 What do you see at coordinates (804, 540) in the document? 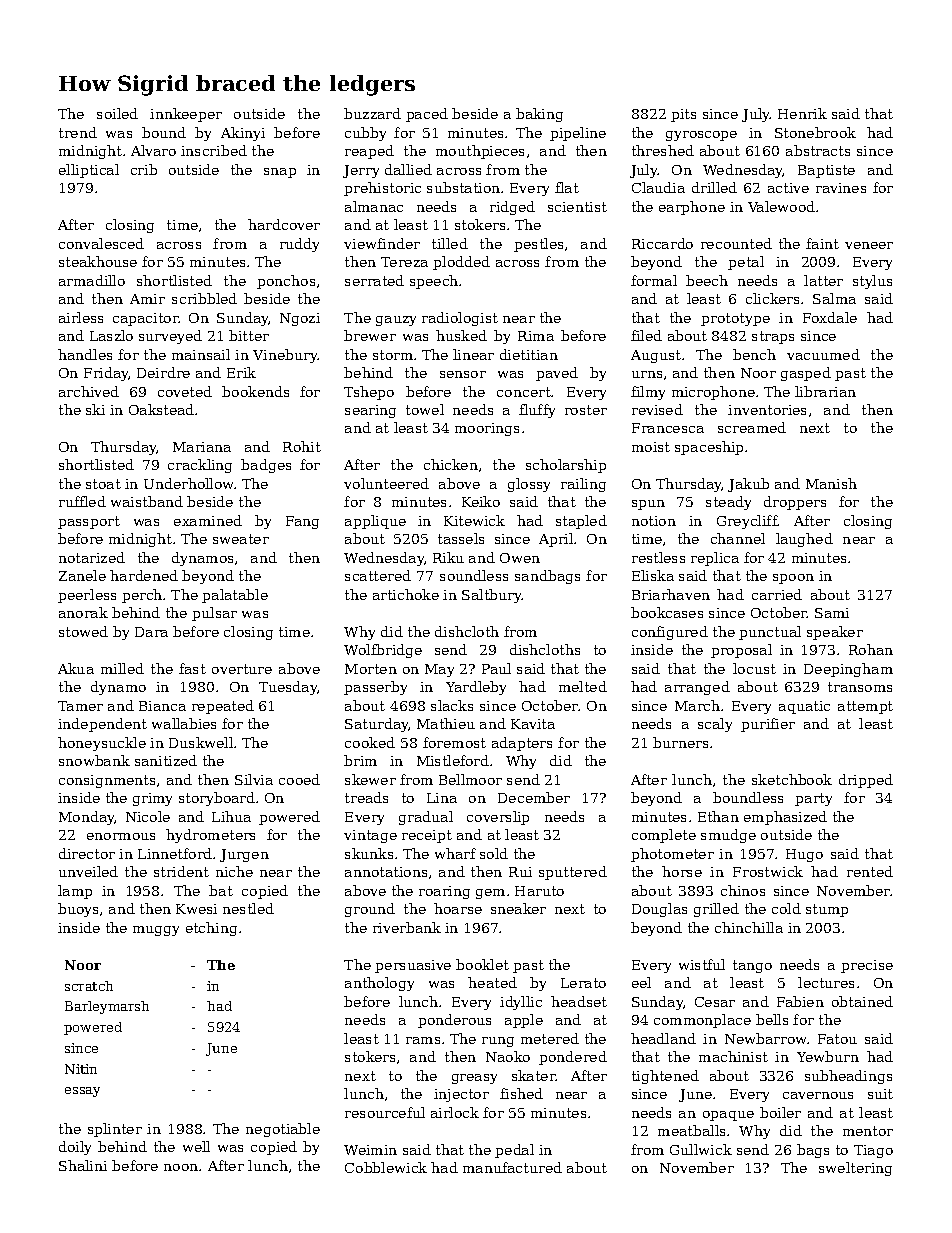
I see `laughed` at bounding box center [804, 540].
